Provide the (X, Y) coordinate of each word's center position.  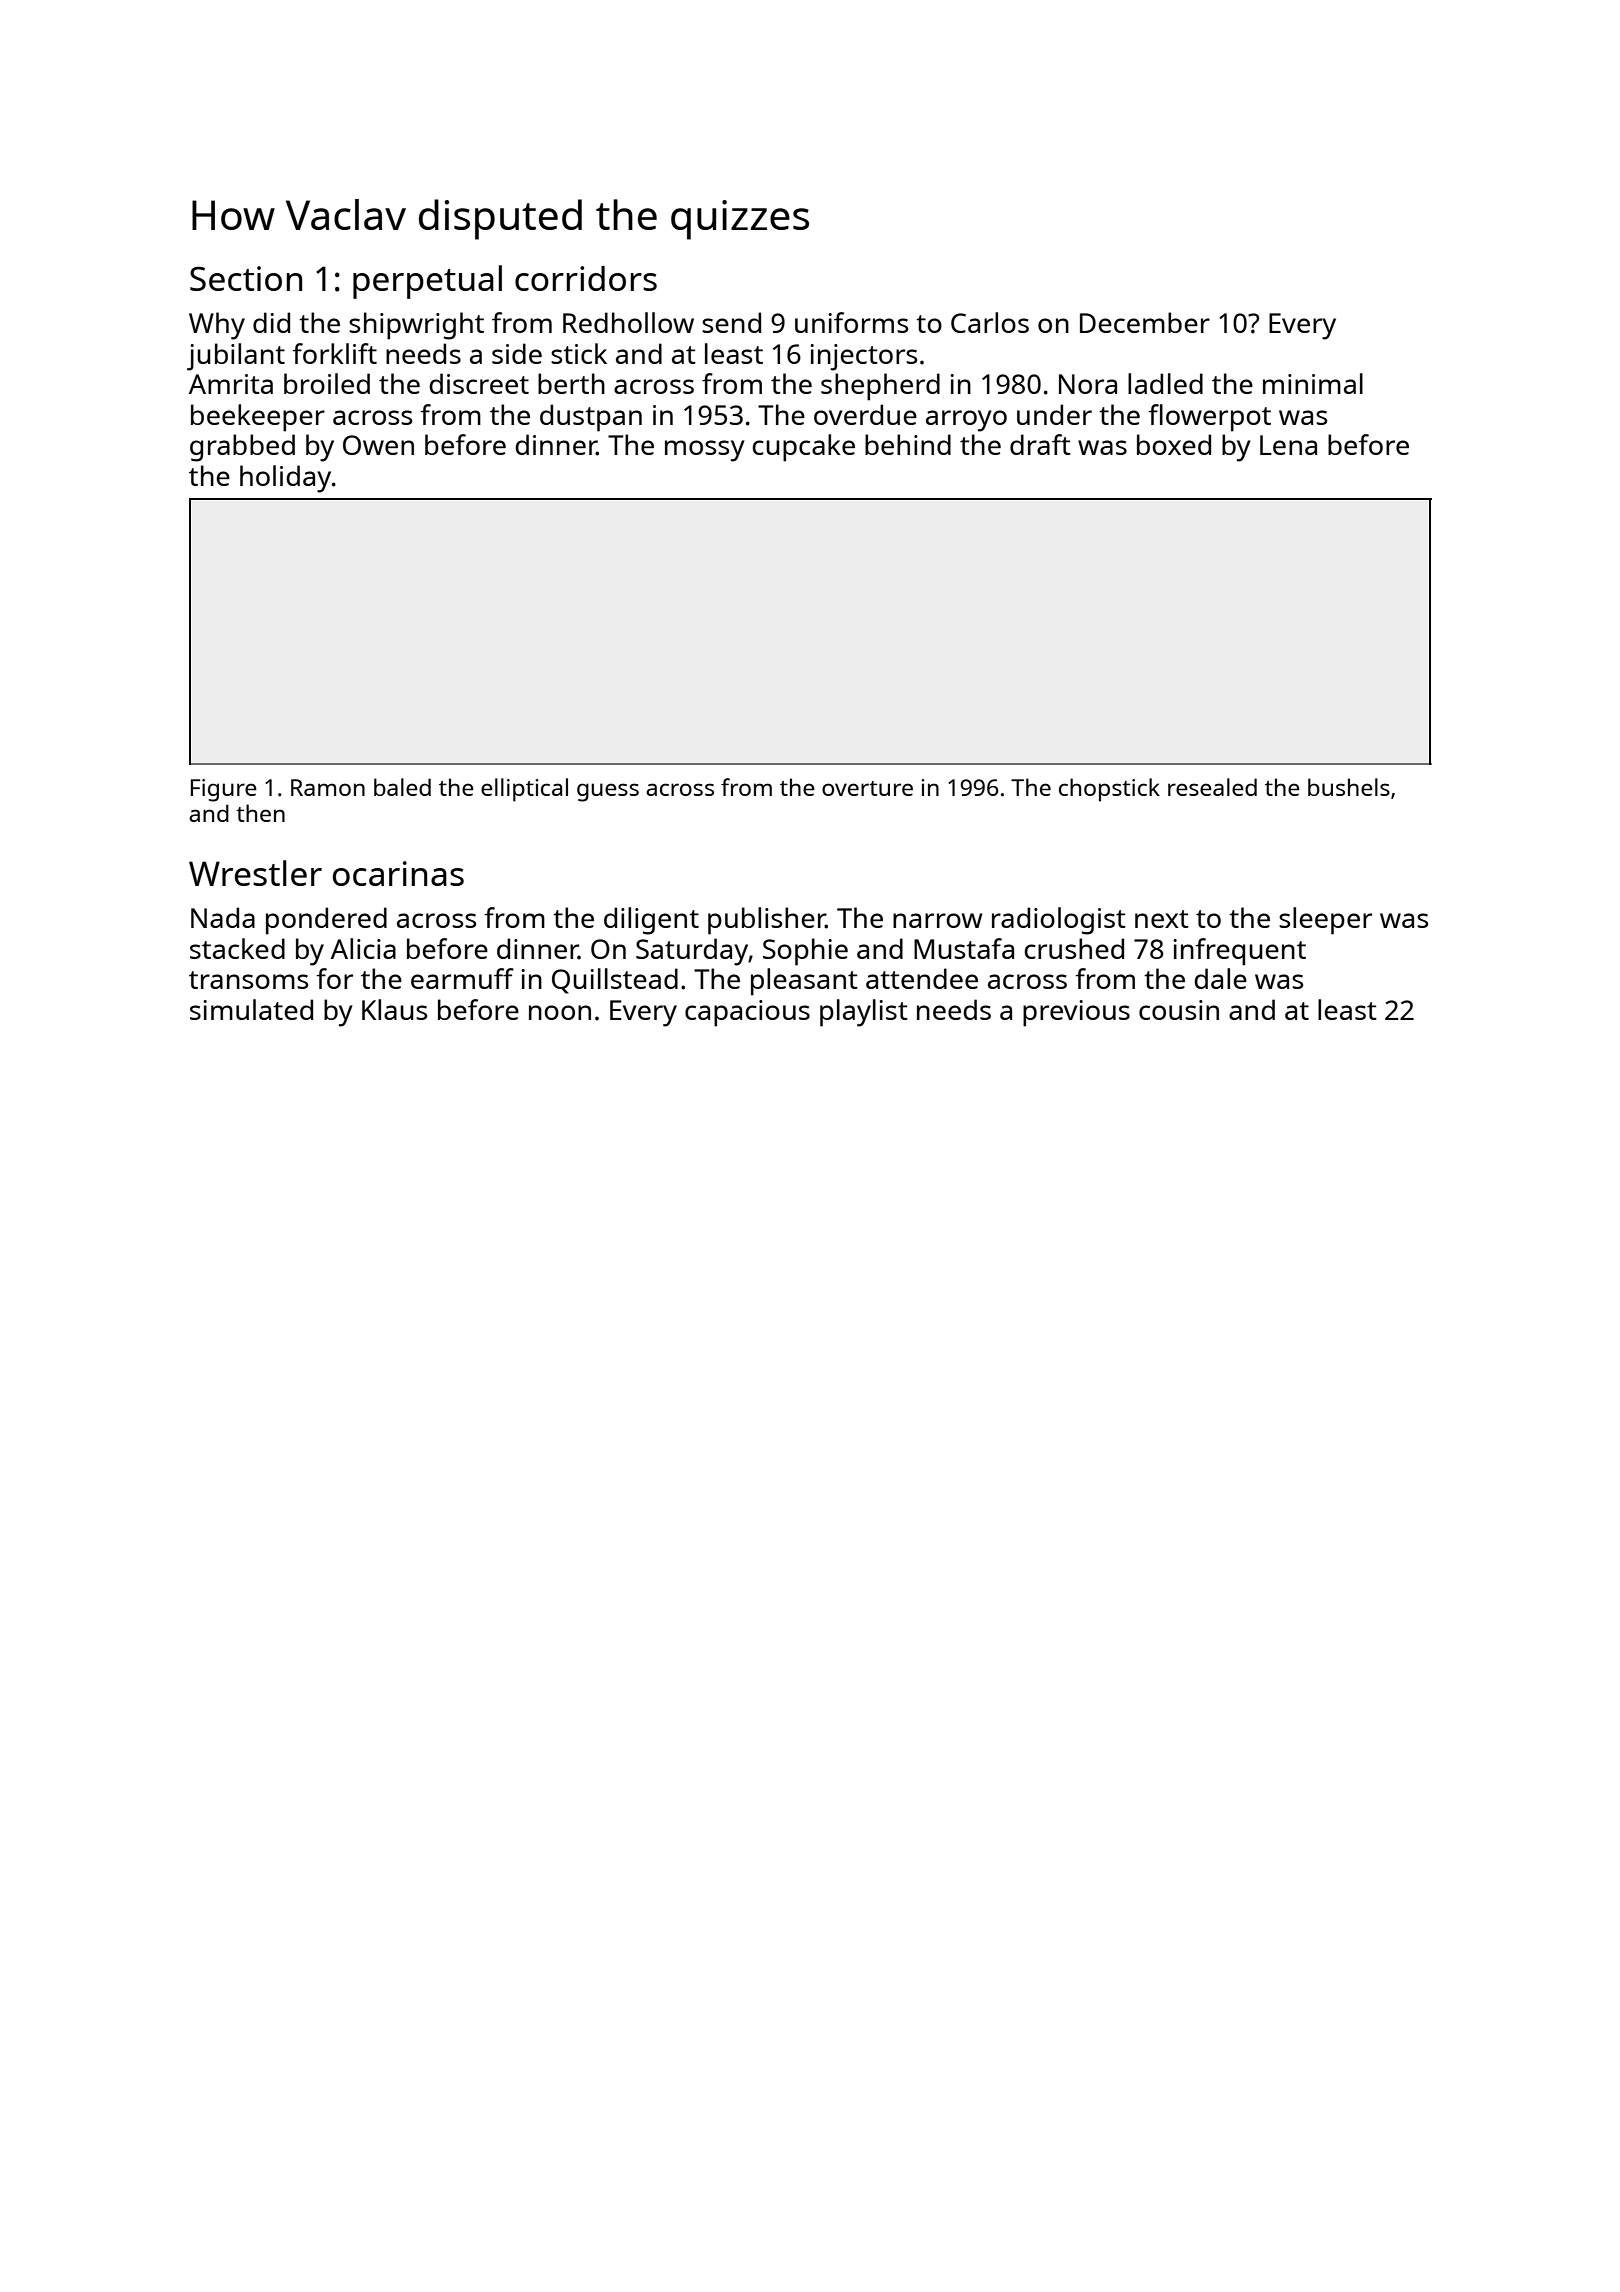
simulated (251, 1009)
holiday (285, 479)
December (1145, 322)
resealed (1212, 787)
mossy (705, 451)
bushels (1349, 787)
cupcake (803, 448)
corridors (586, 278)
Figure (224, 790)
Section (246, 278)
